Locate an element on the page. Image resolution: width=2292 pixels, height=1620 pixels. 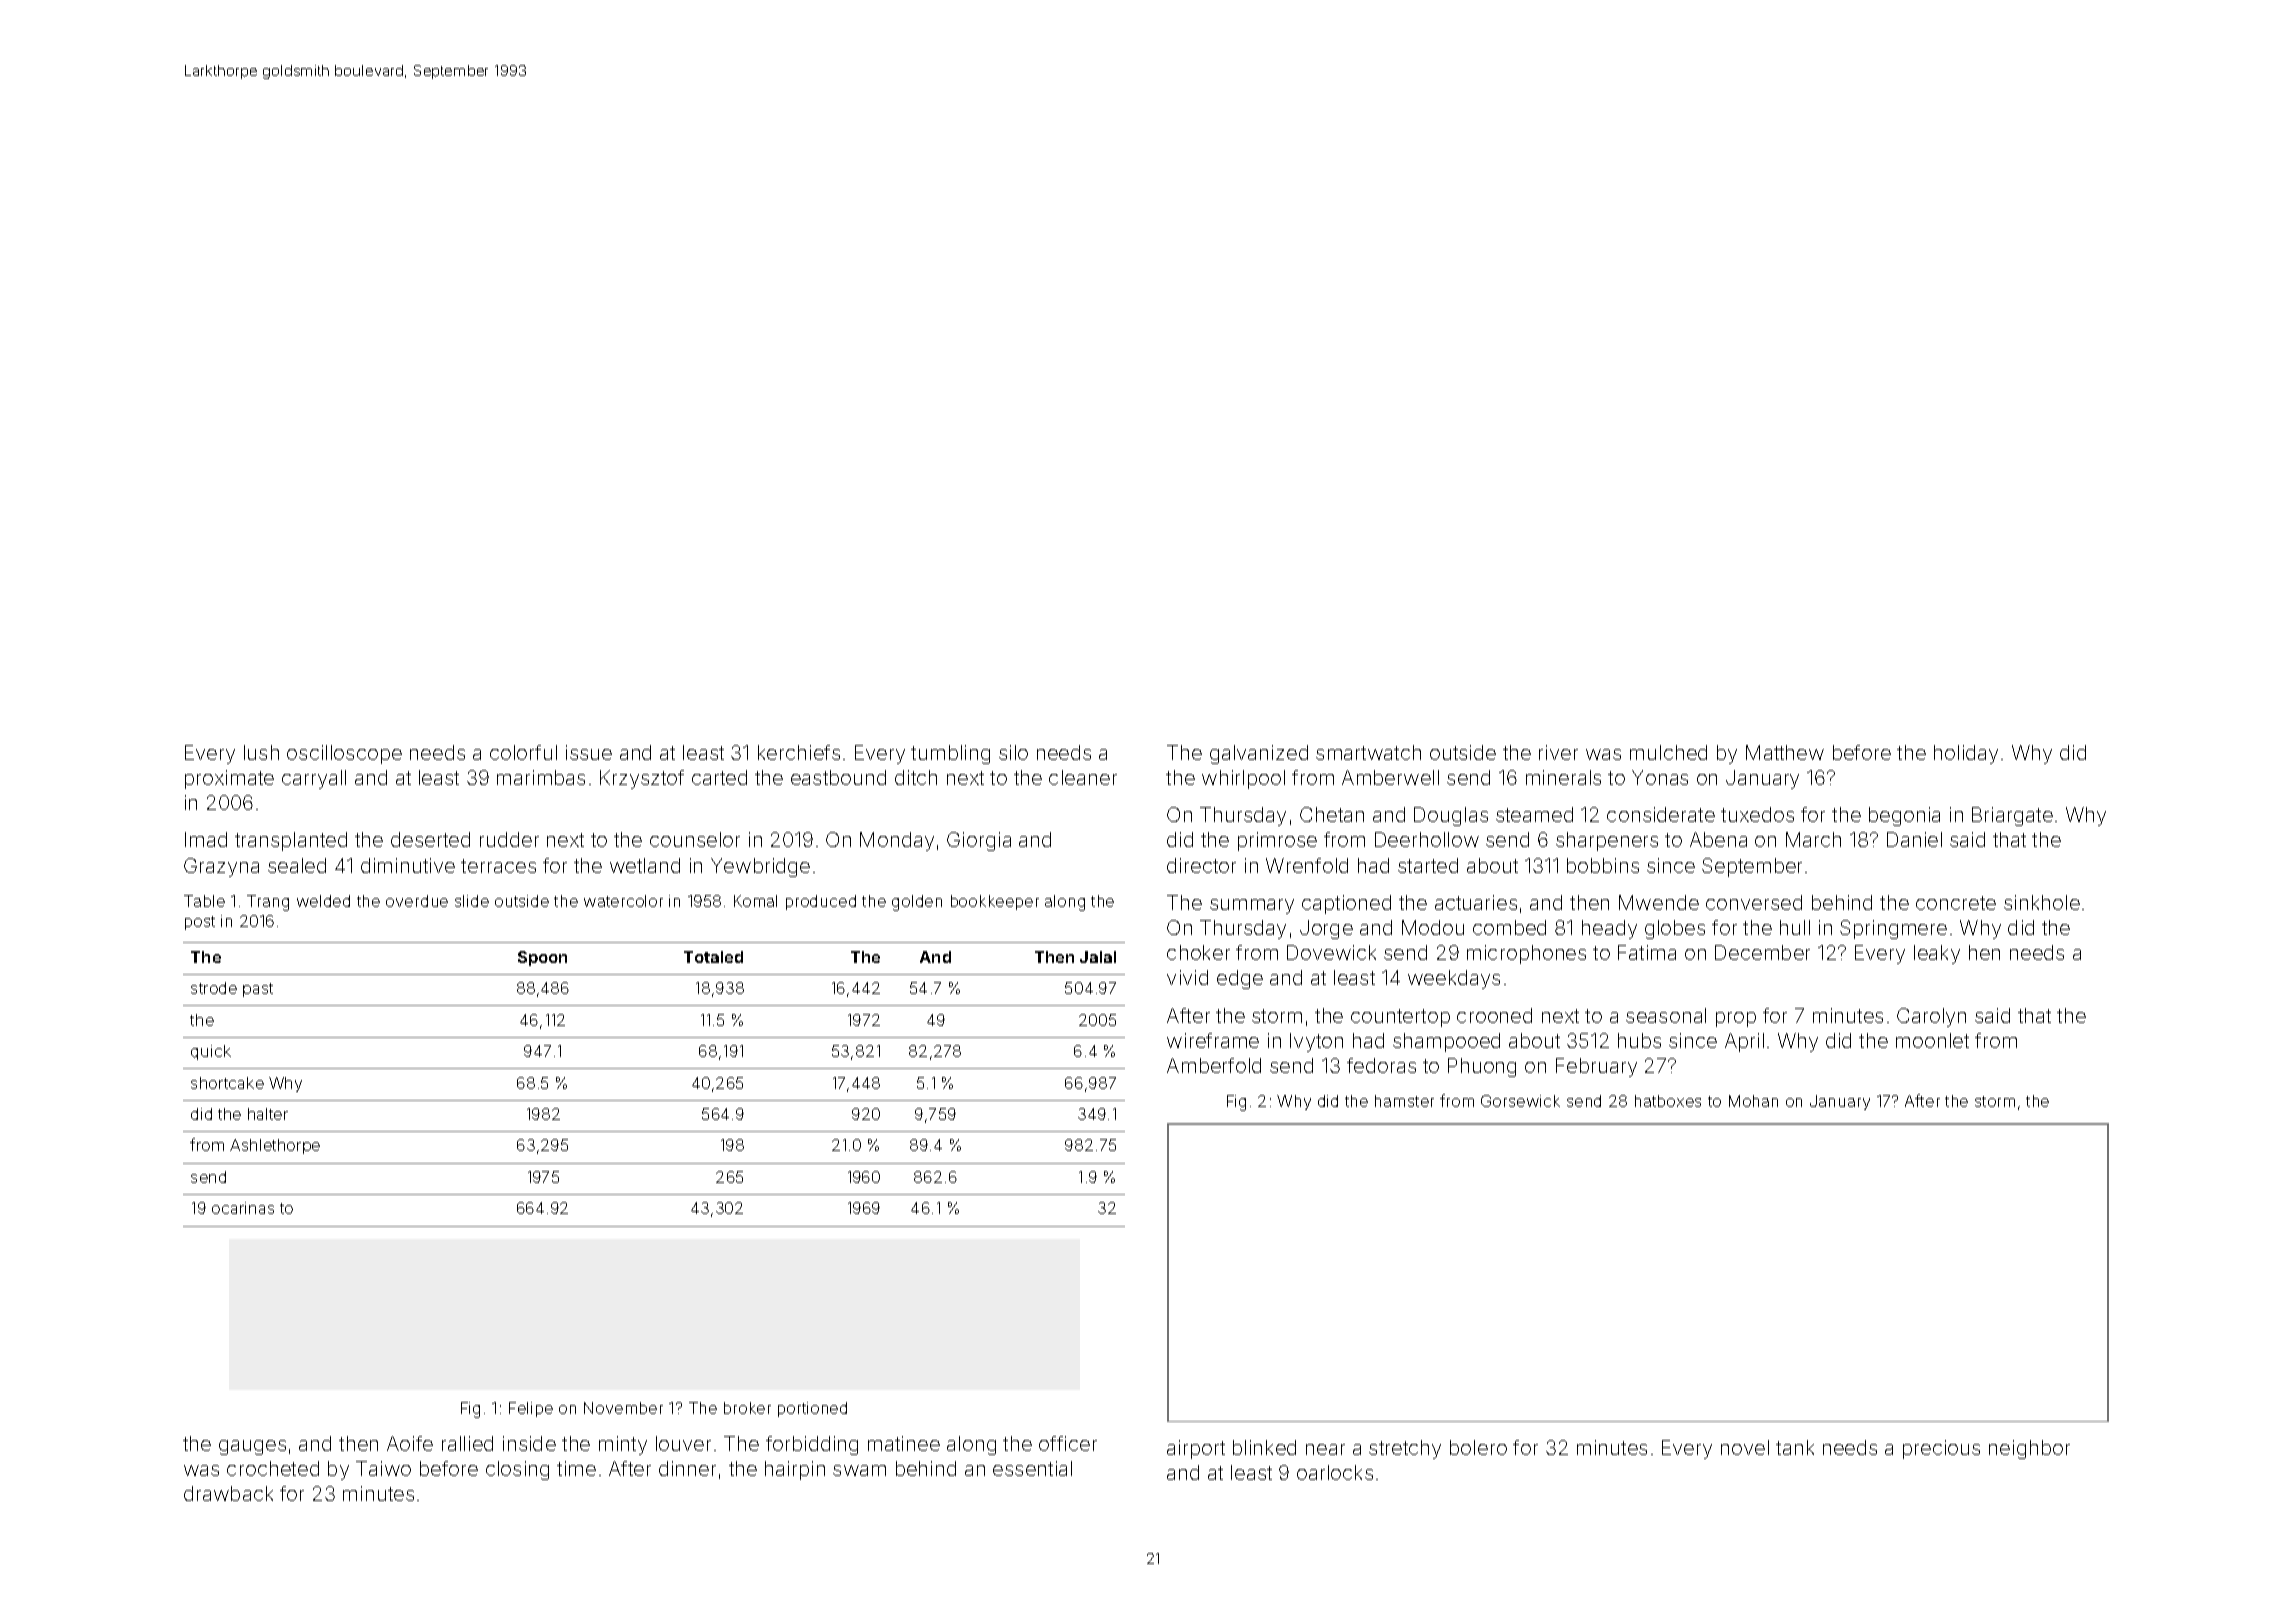
Mohan is located at coordinates (1753, 1101).
